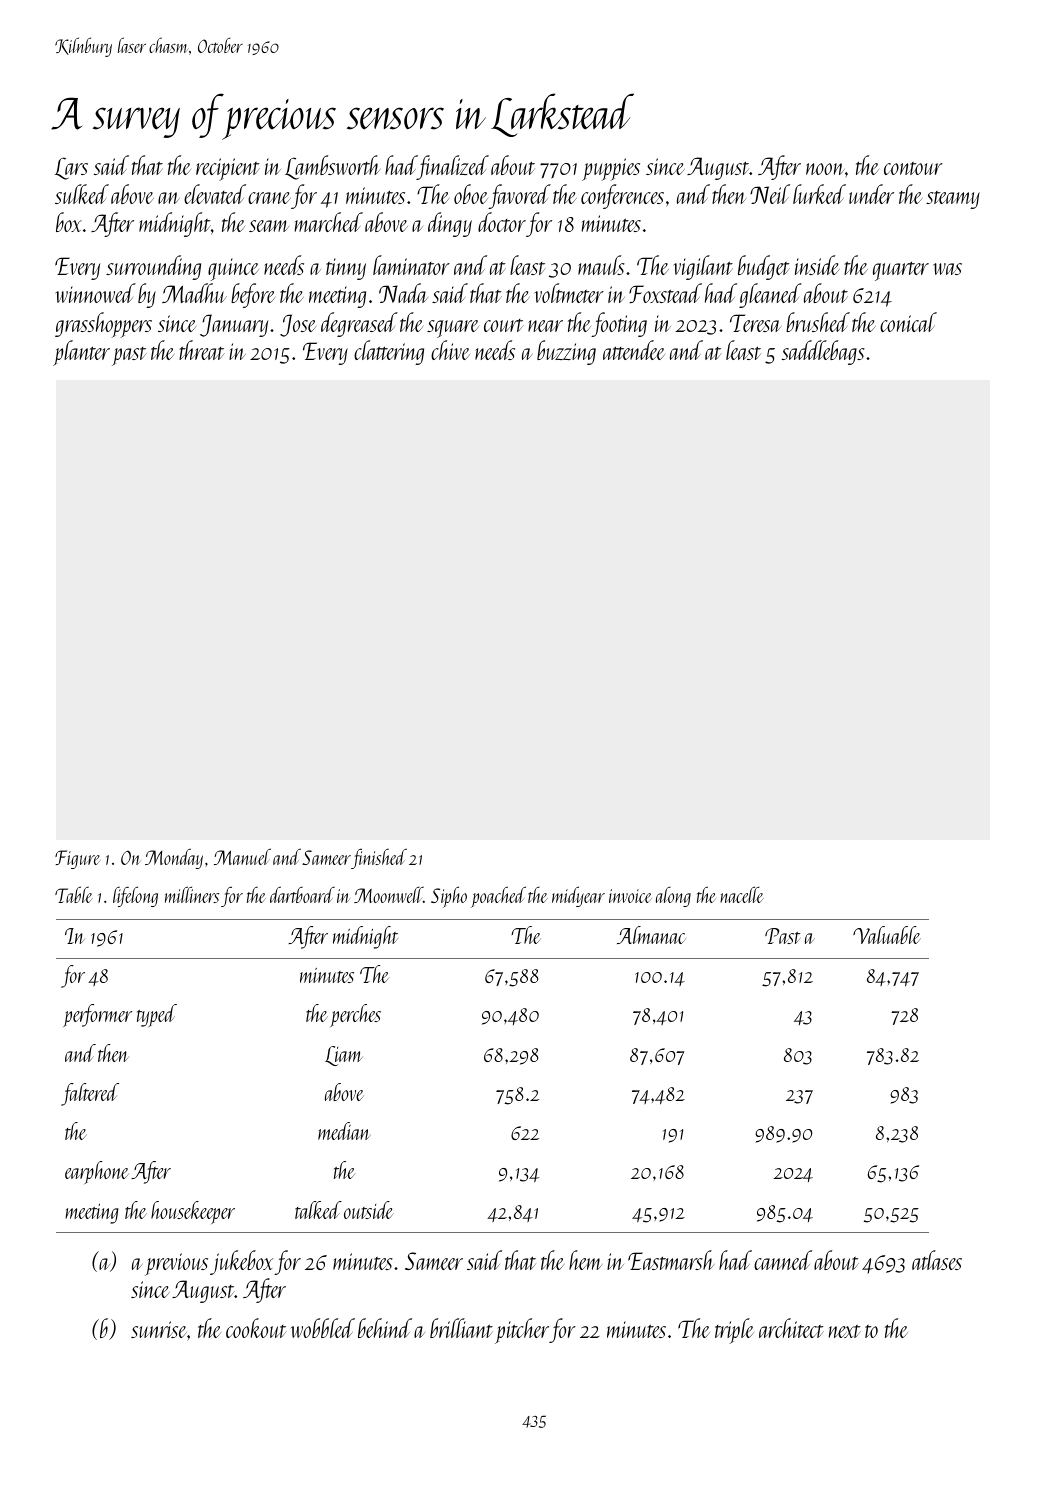  What do you see at coordinates (755, 323) in the page?
I see `Teresa` at bounding box center [755, 323].
